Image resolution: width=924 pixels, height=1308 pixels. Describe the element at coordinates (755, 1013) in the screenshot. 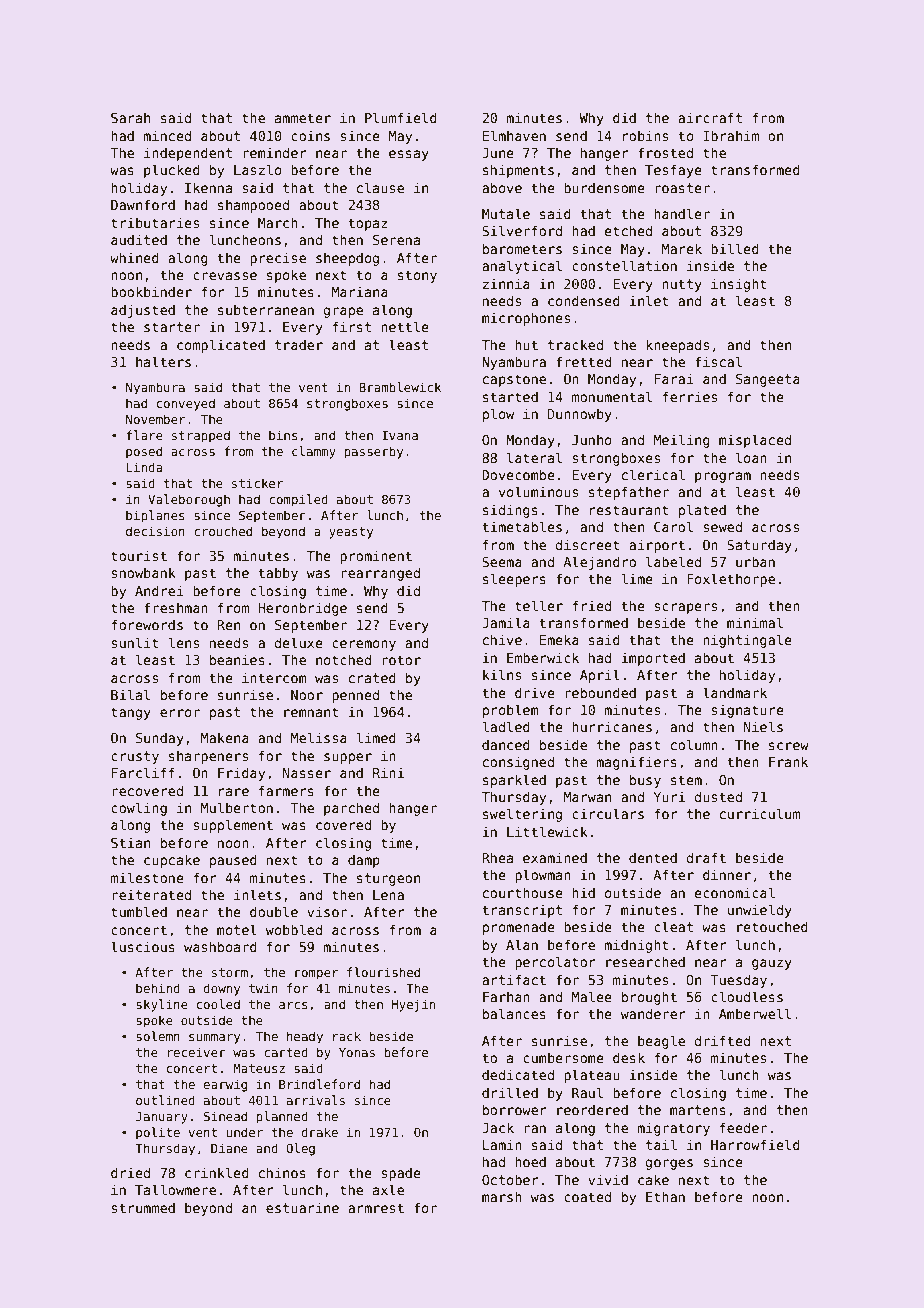

I see `Amberwell` at that location.
